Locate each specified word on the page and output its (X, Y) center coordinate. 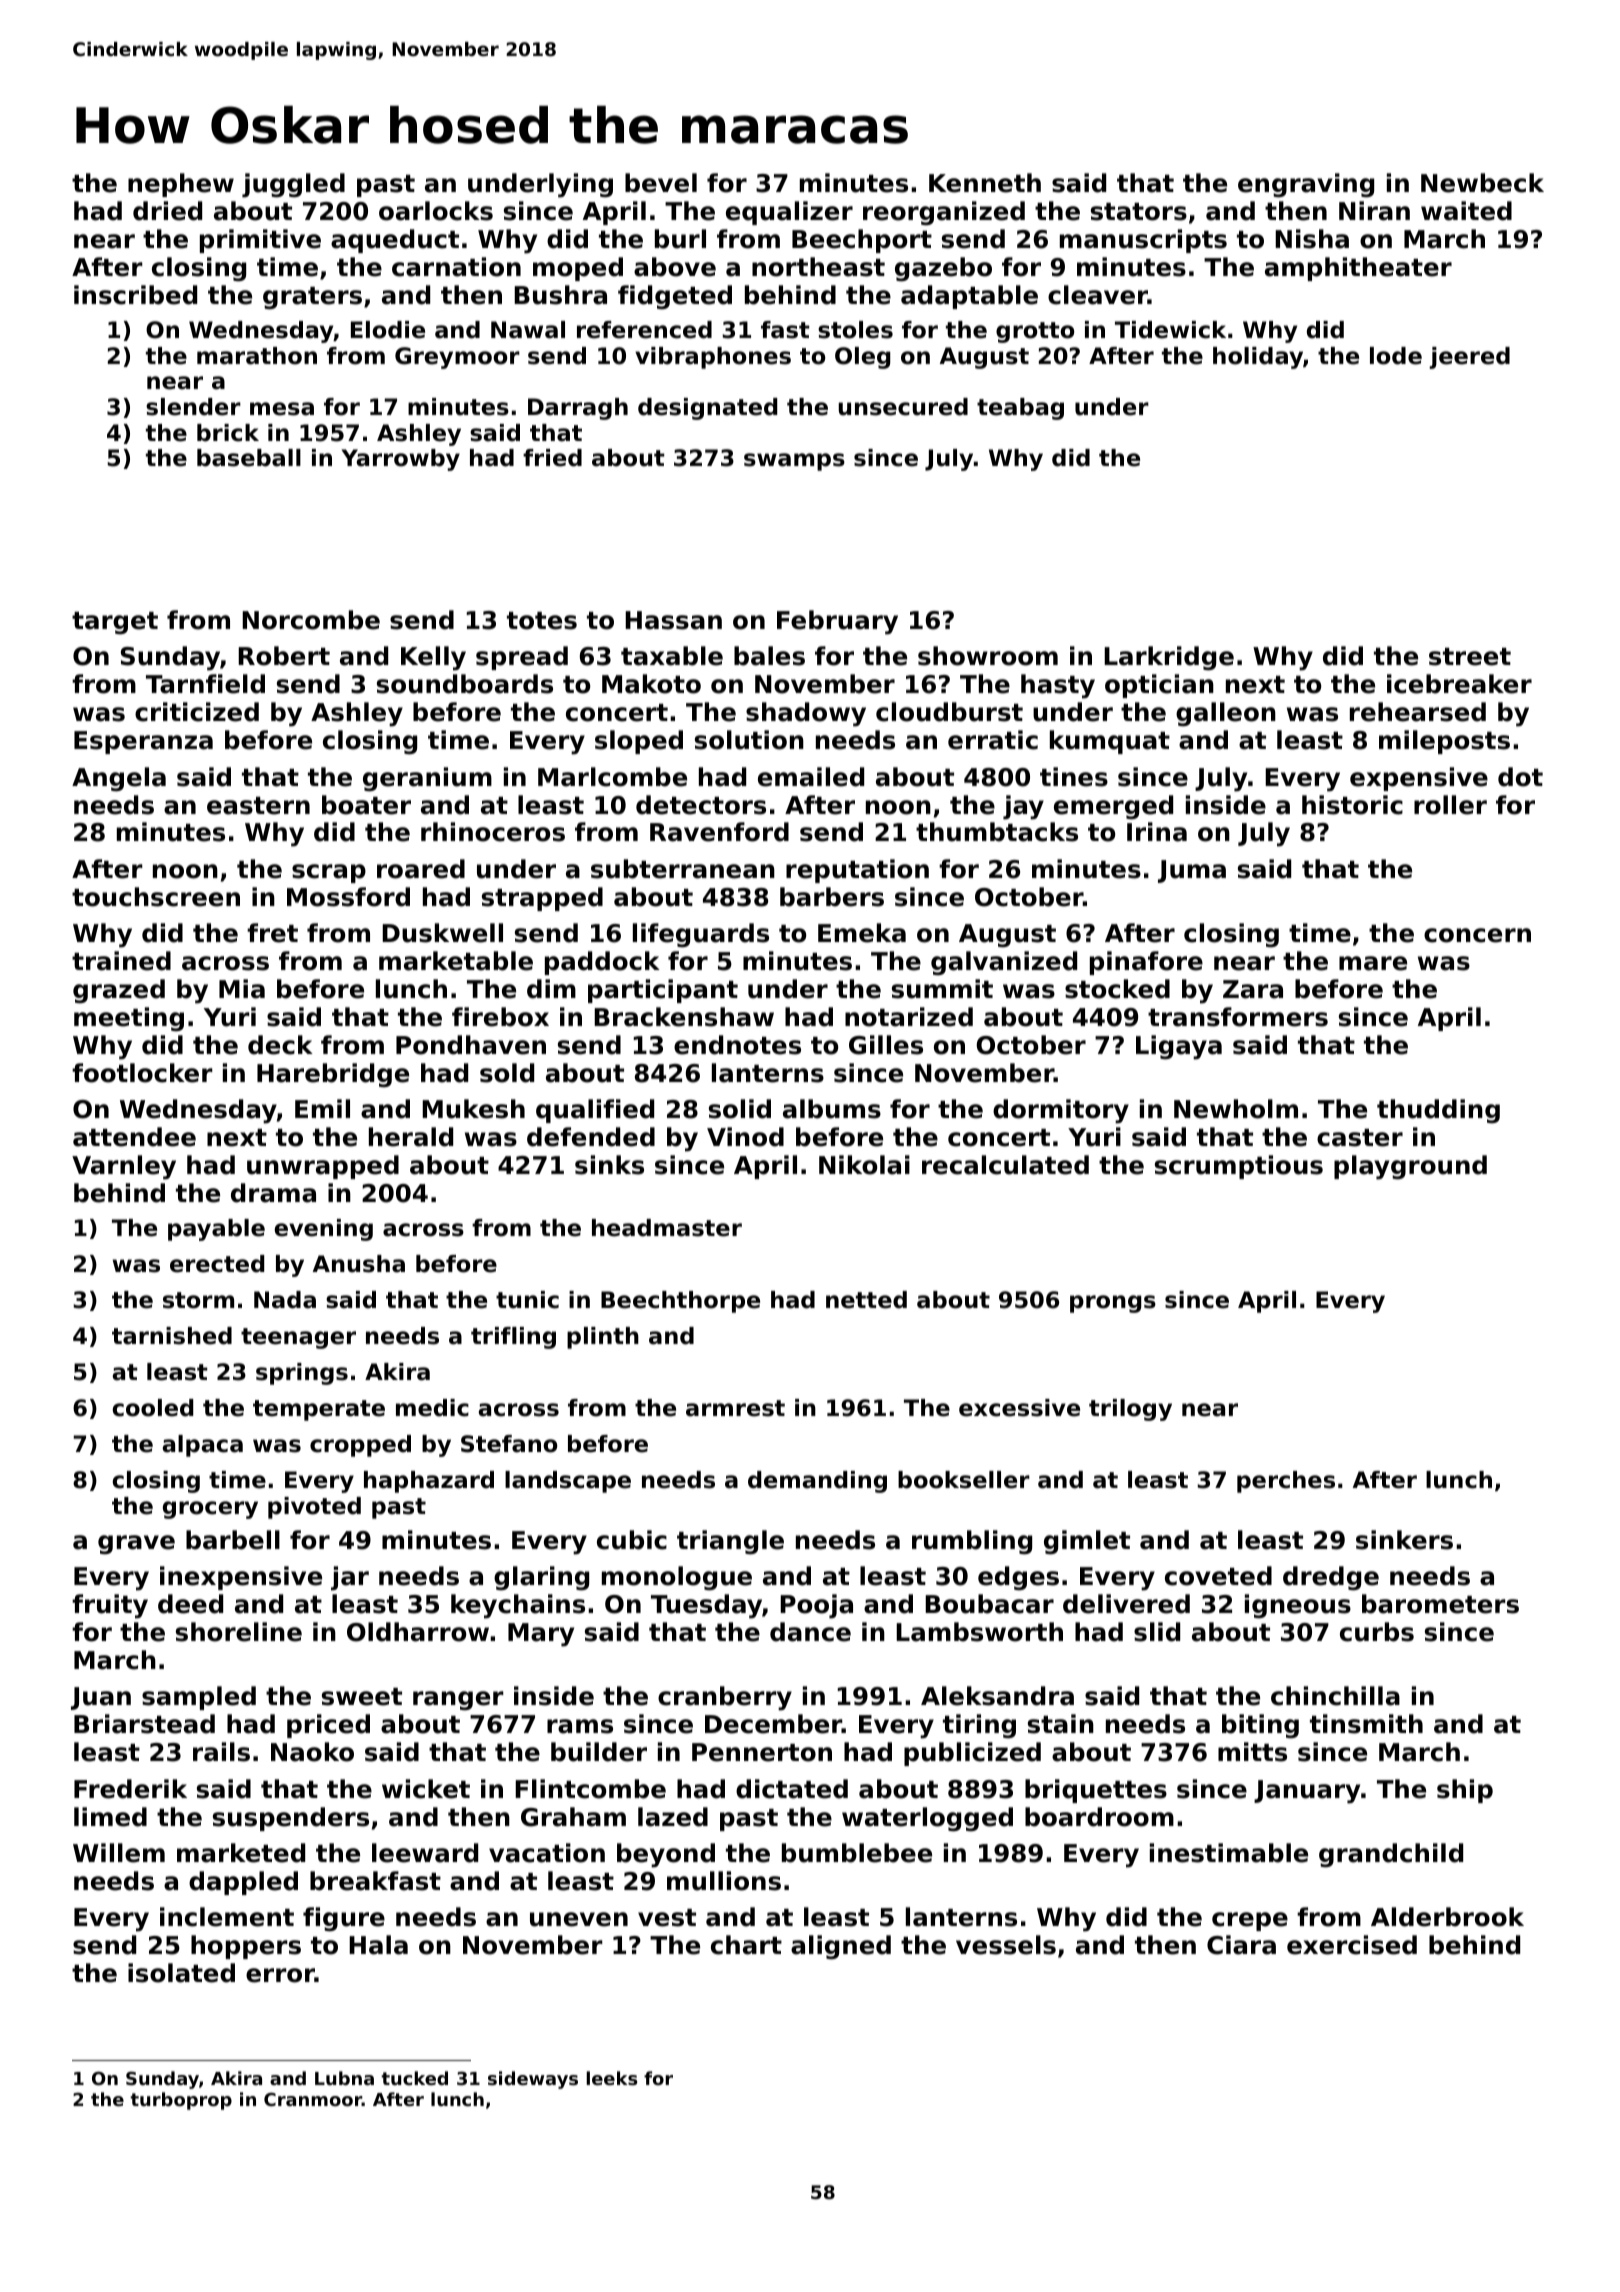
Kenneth (985, 183)
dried (167, 211)
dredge (1331, 1578)
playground (1410, 1167)
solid (740, 1109)
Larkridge (1169, 658)
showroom (988, 656)
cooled (152, 1408)
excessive (1019, 1408)
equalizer (789, 213)
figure (344, 1919)
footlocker (142, 1073)
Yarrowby (400, 460)
